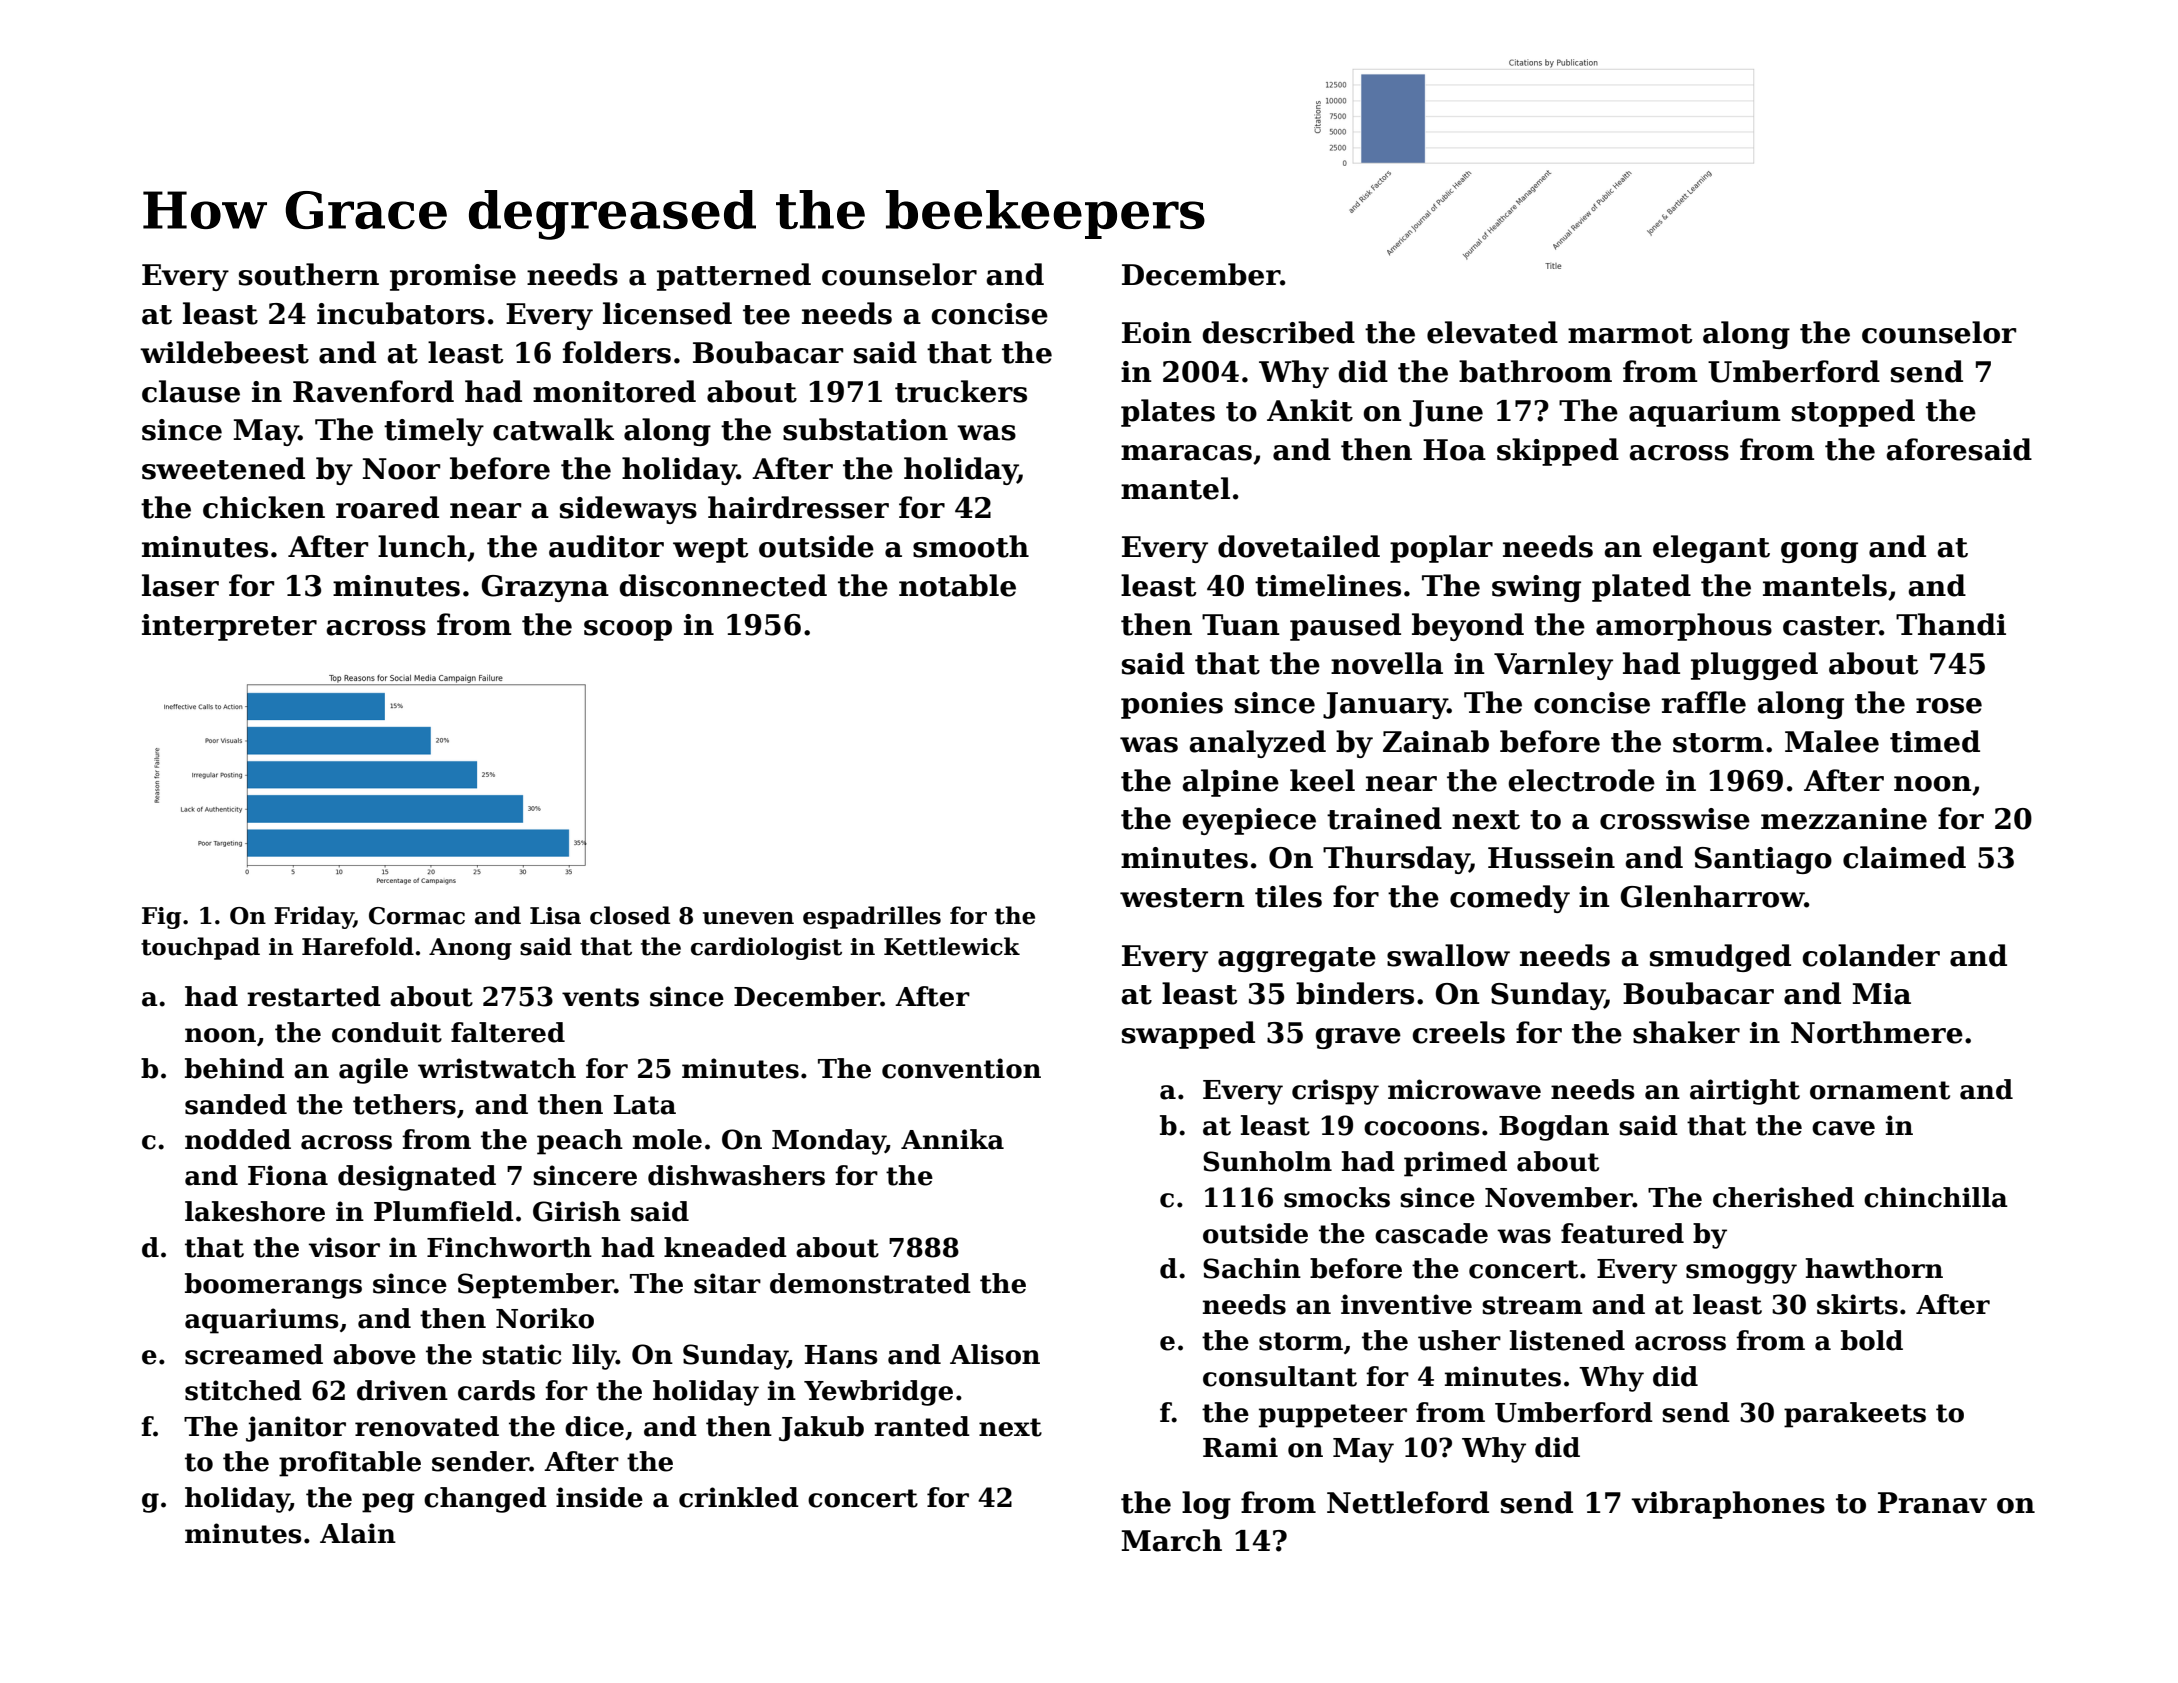  Describe the element at coordinates (1630, 334) in the image. I see `marmot` at that location.
